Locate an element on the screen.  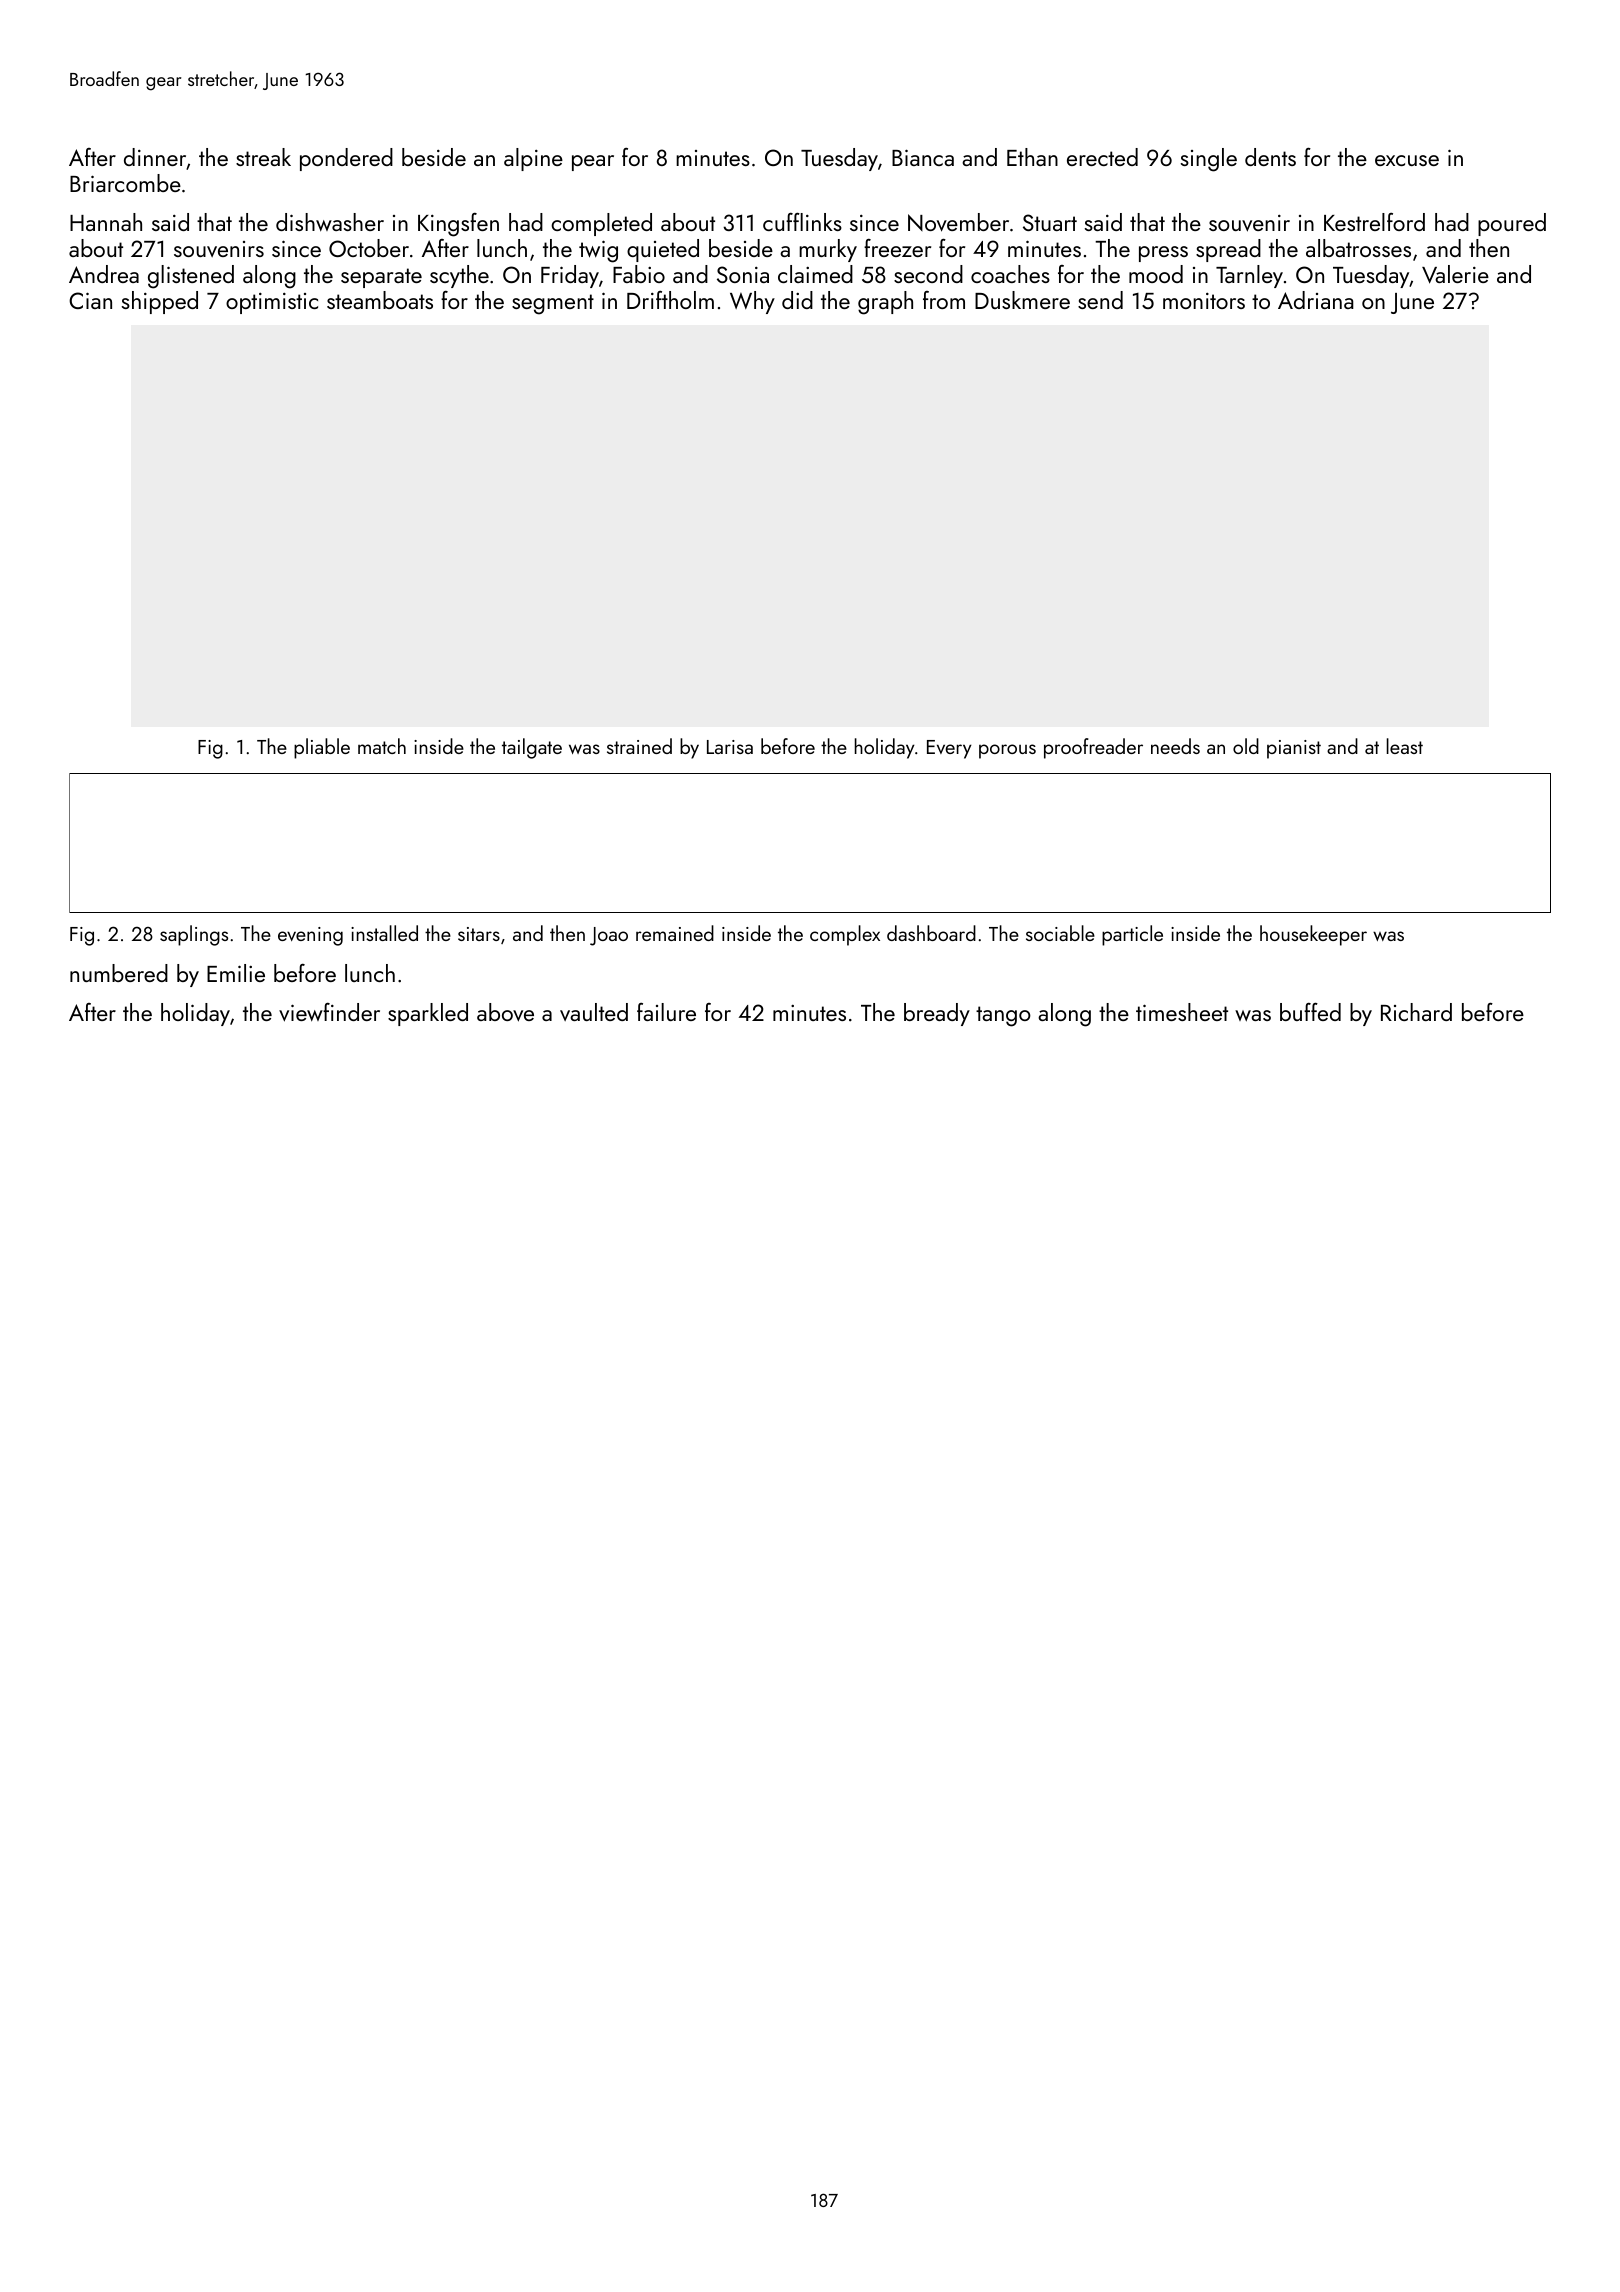
pear is located at coordinates (593, 163).
